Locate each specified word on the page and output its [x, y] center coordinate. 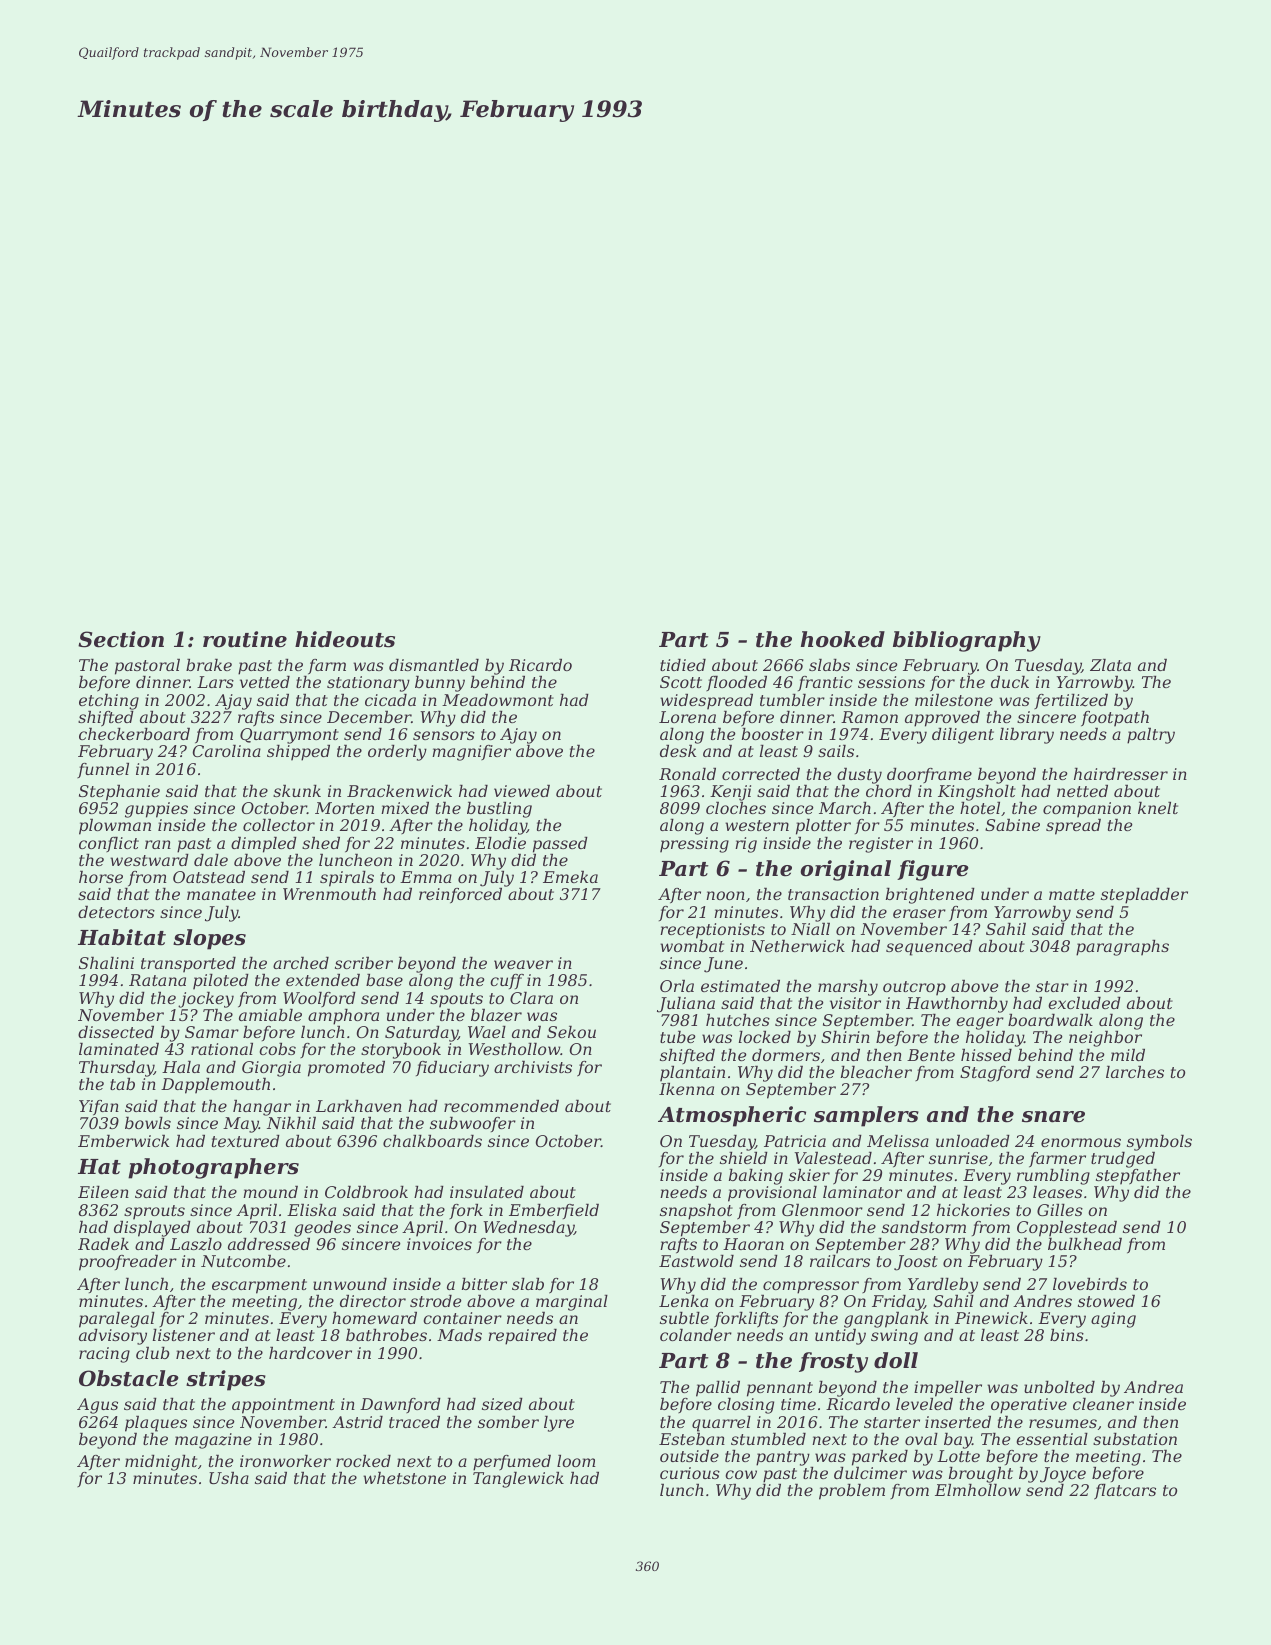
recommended [501, 1106]
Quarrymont [289, 736]
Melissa [898, 1141]
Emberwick [123, 1141]
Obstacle [129, 1378]
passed [560, 845]
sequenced [929, 948]
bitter [484, 1284]
